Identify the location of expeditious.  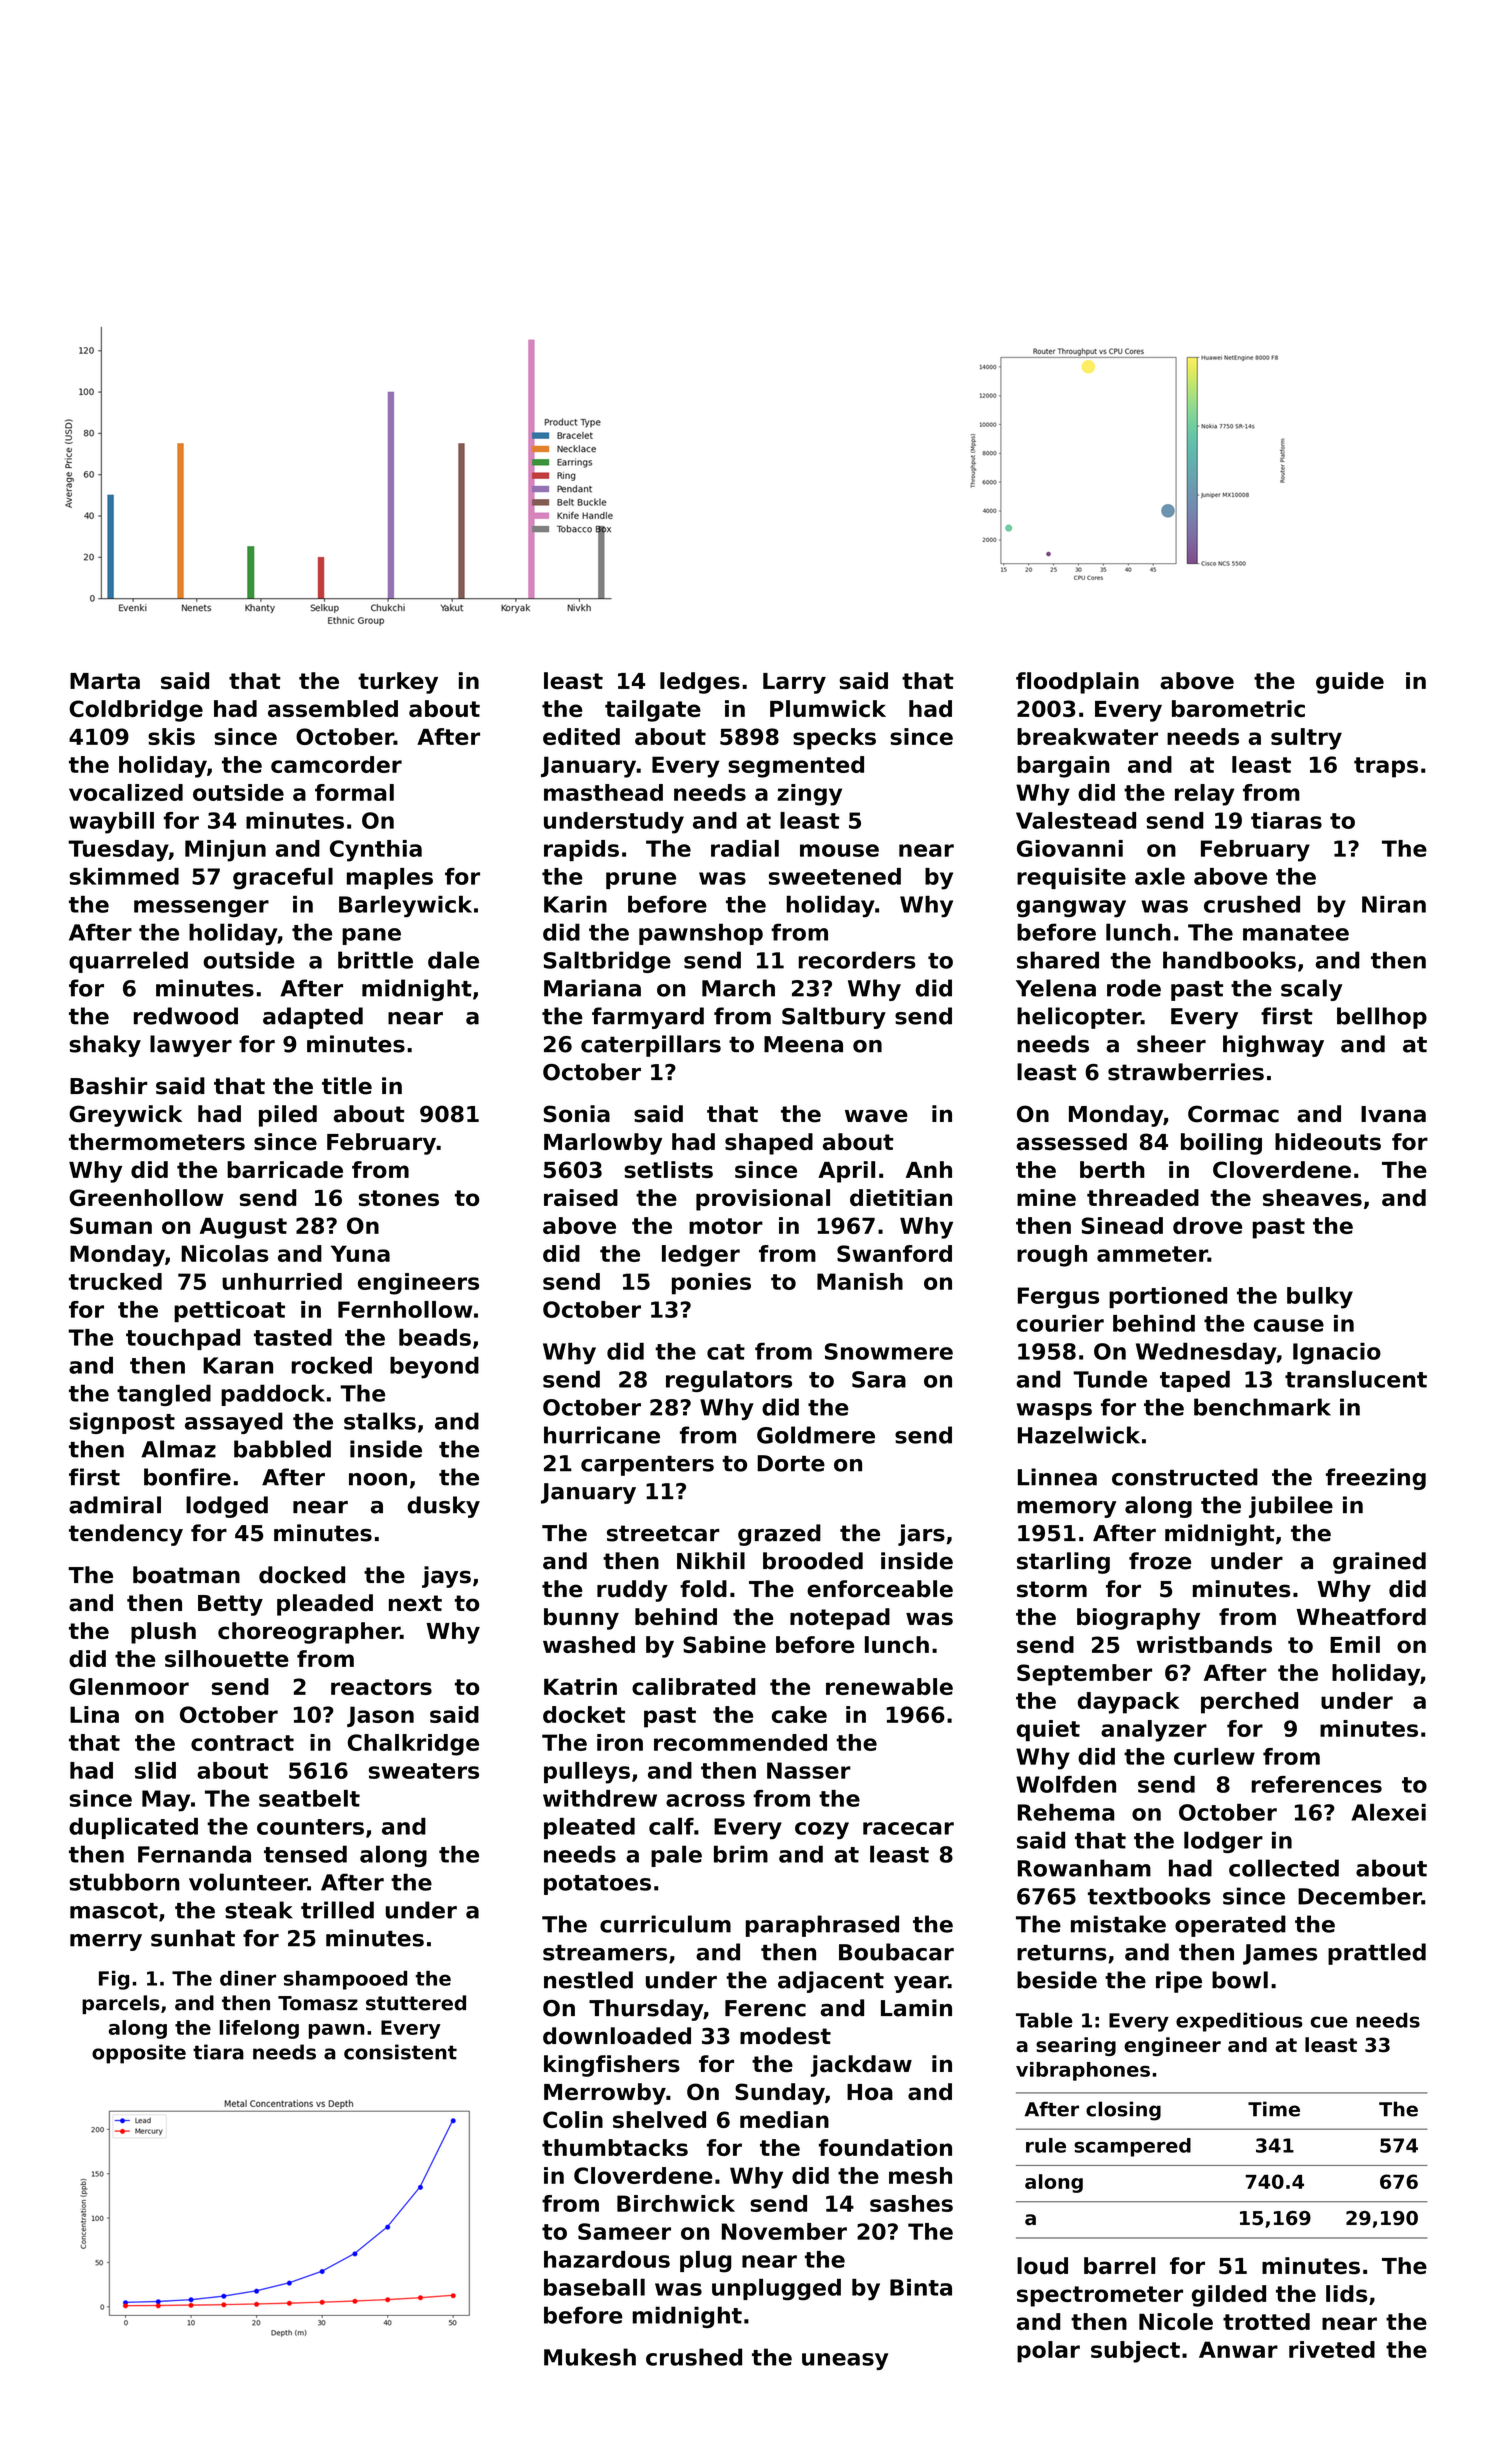
(1239, 2022).
